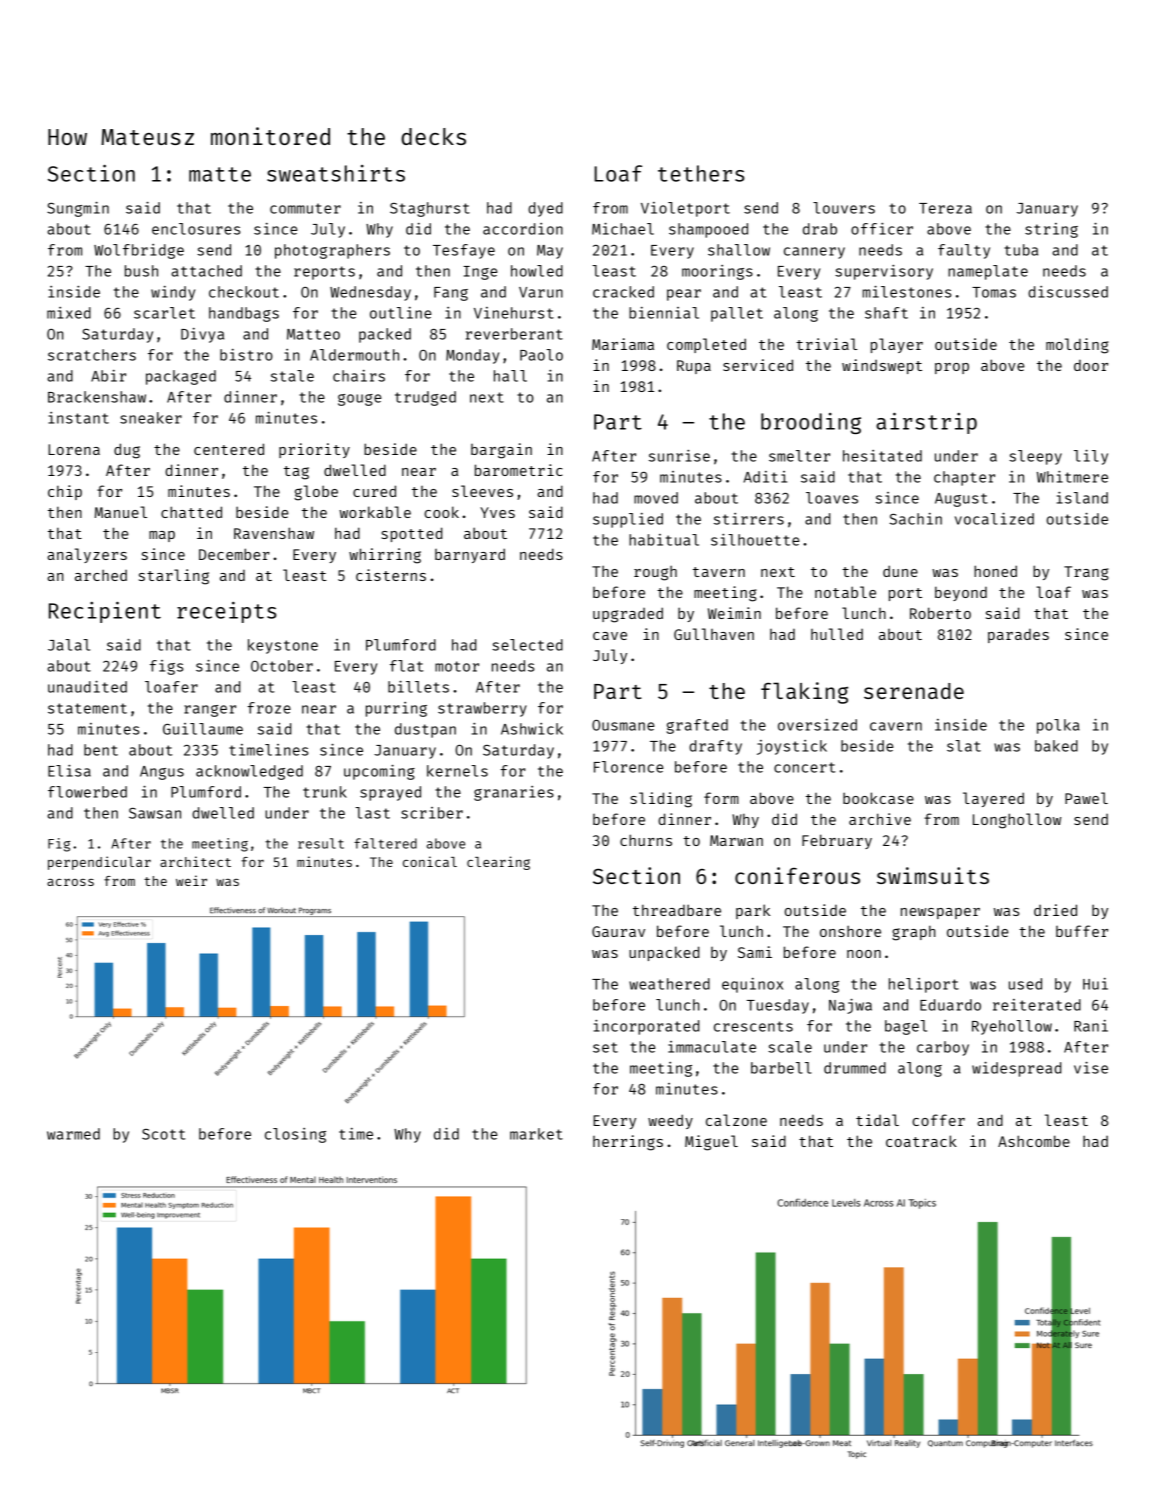 This screenshot has height=1496, width=1156. I want to click on tethers, so click(701, 173).
